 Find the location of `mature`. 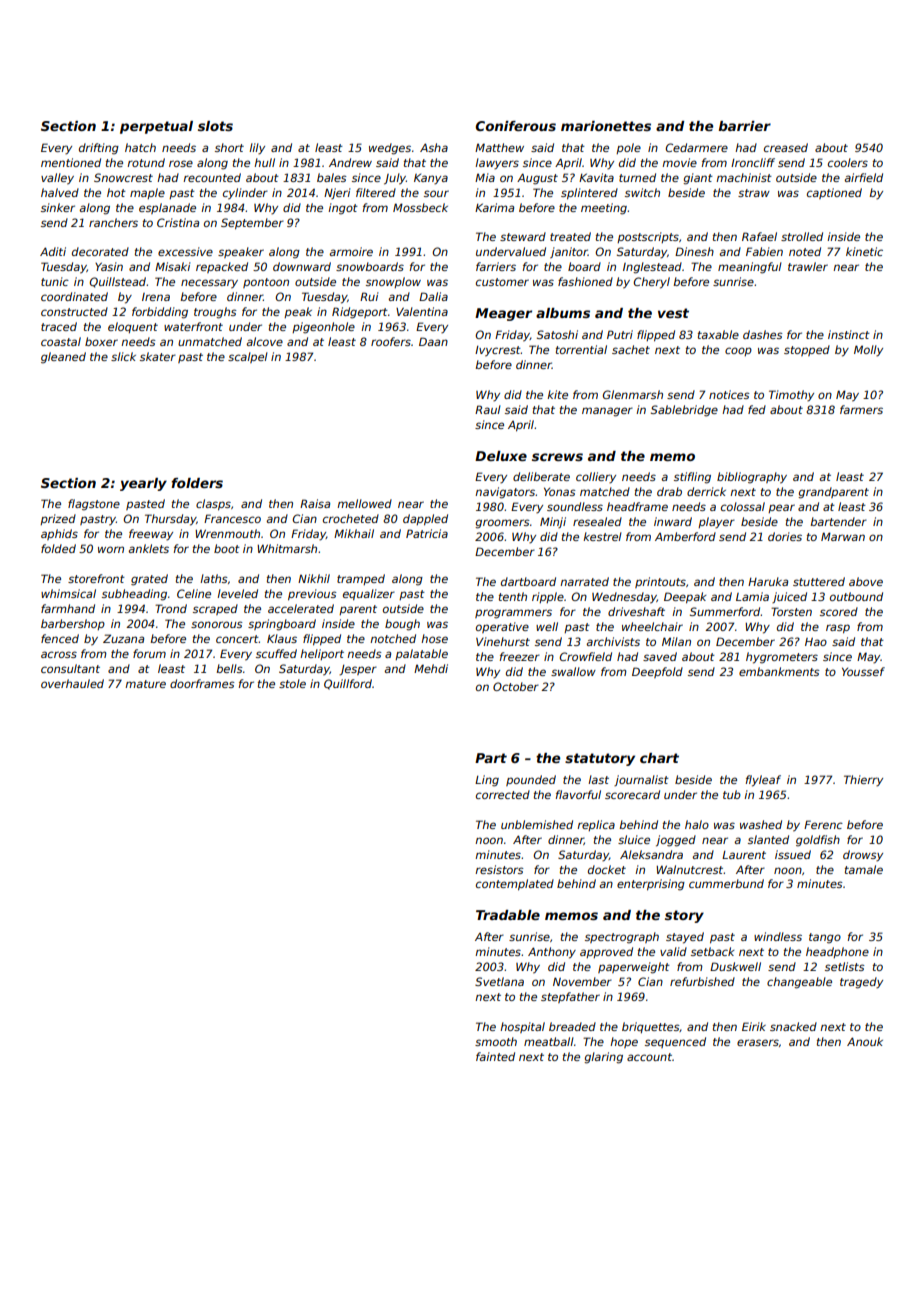

mature is located at coordinates (145, 684).
